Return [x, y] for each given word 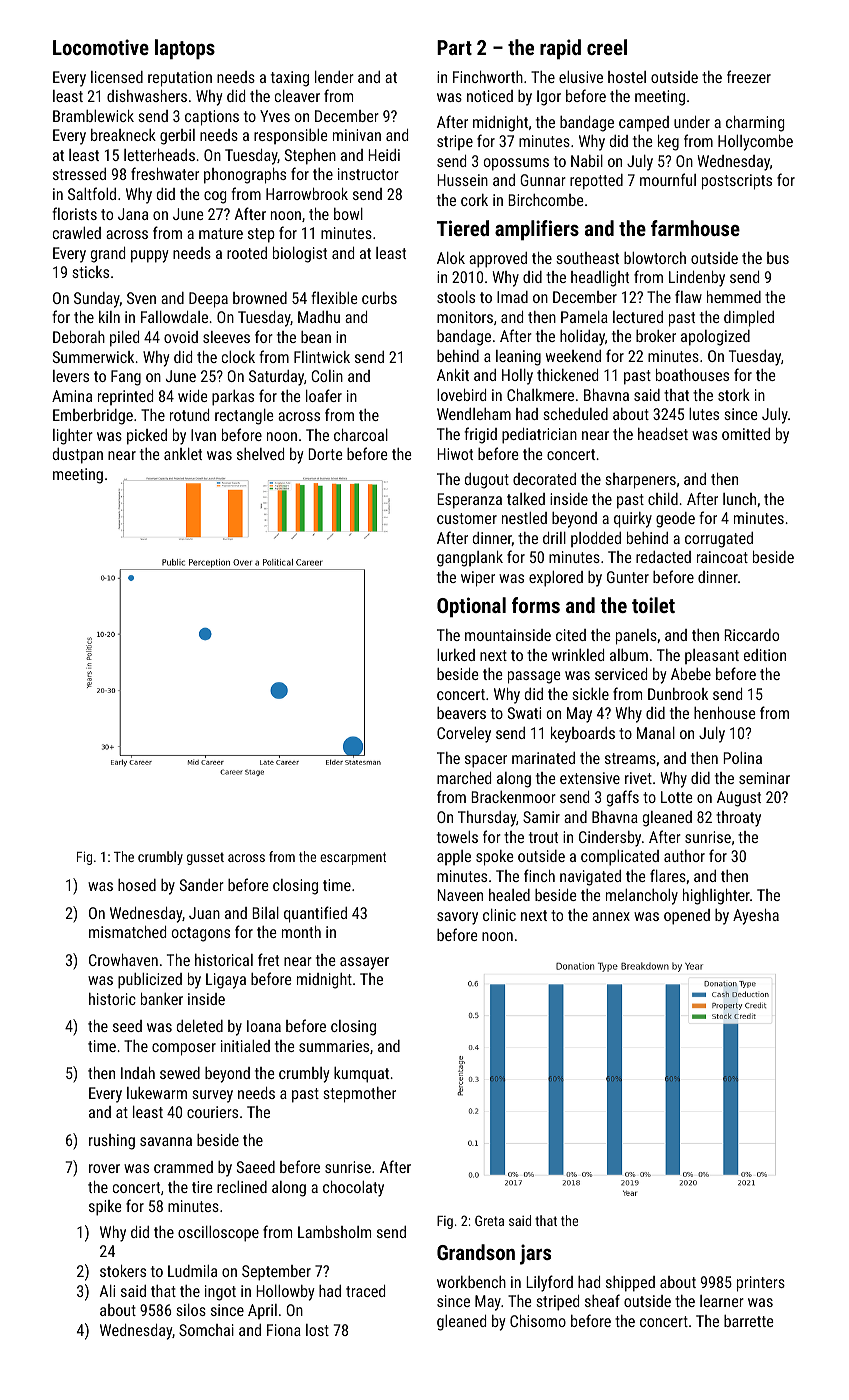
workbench [471, 1282]
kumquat [361, 1075]
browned [260, 298]
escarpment [353, 858]
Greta [489, 1220]
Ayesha [756, 917]
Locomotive [101, 47]
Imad [512, 297]
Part [454, 47]
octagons [201, 934]
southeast [588, 258]
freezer [749, 76]
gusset [205, 858]
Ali [107, 1291]
